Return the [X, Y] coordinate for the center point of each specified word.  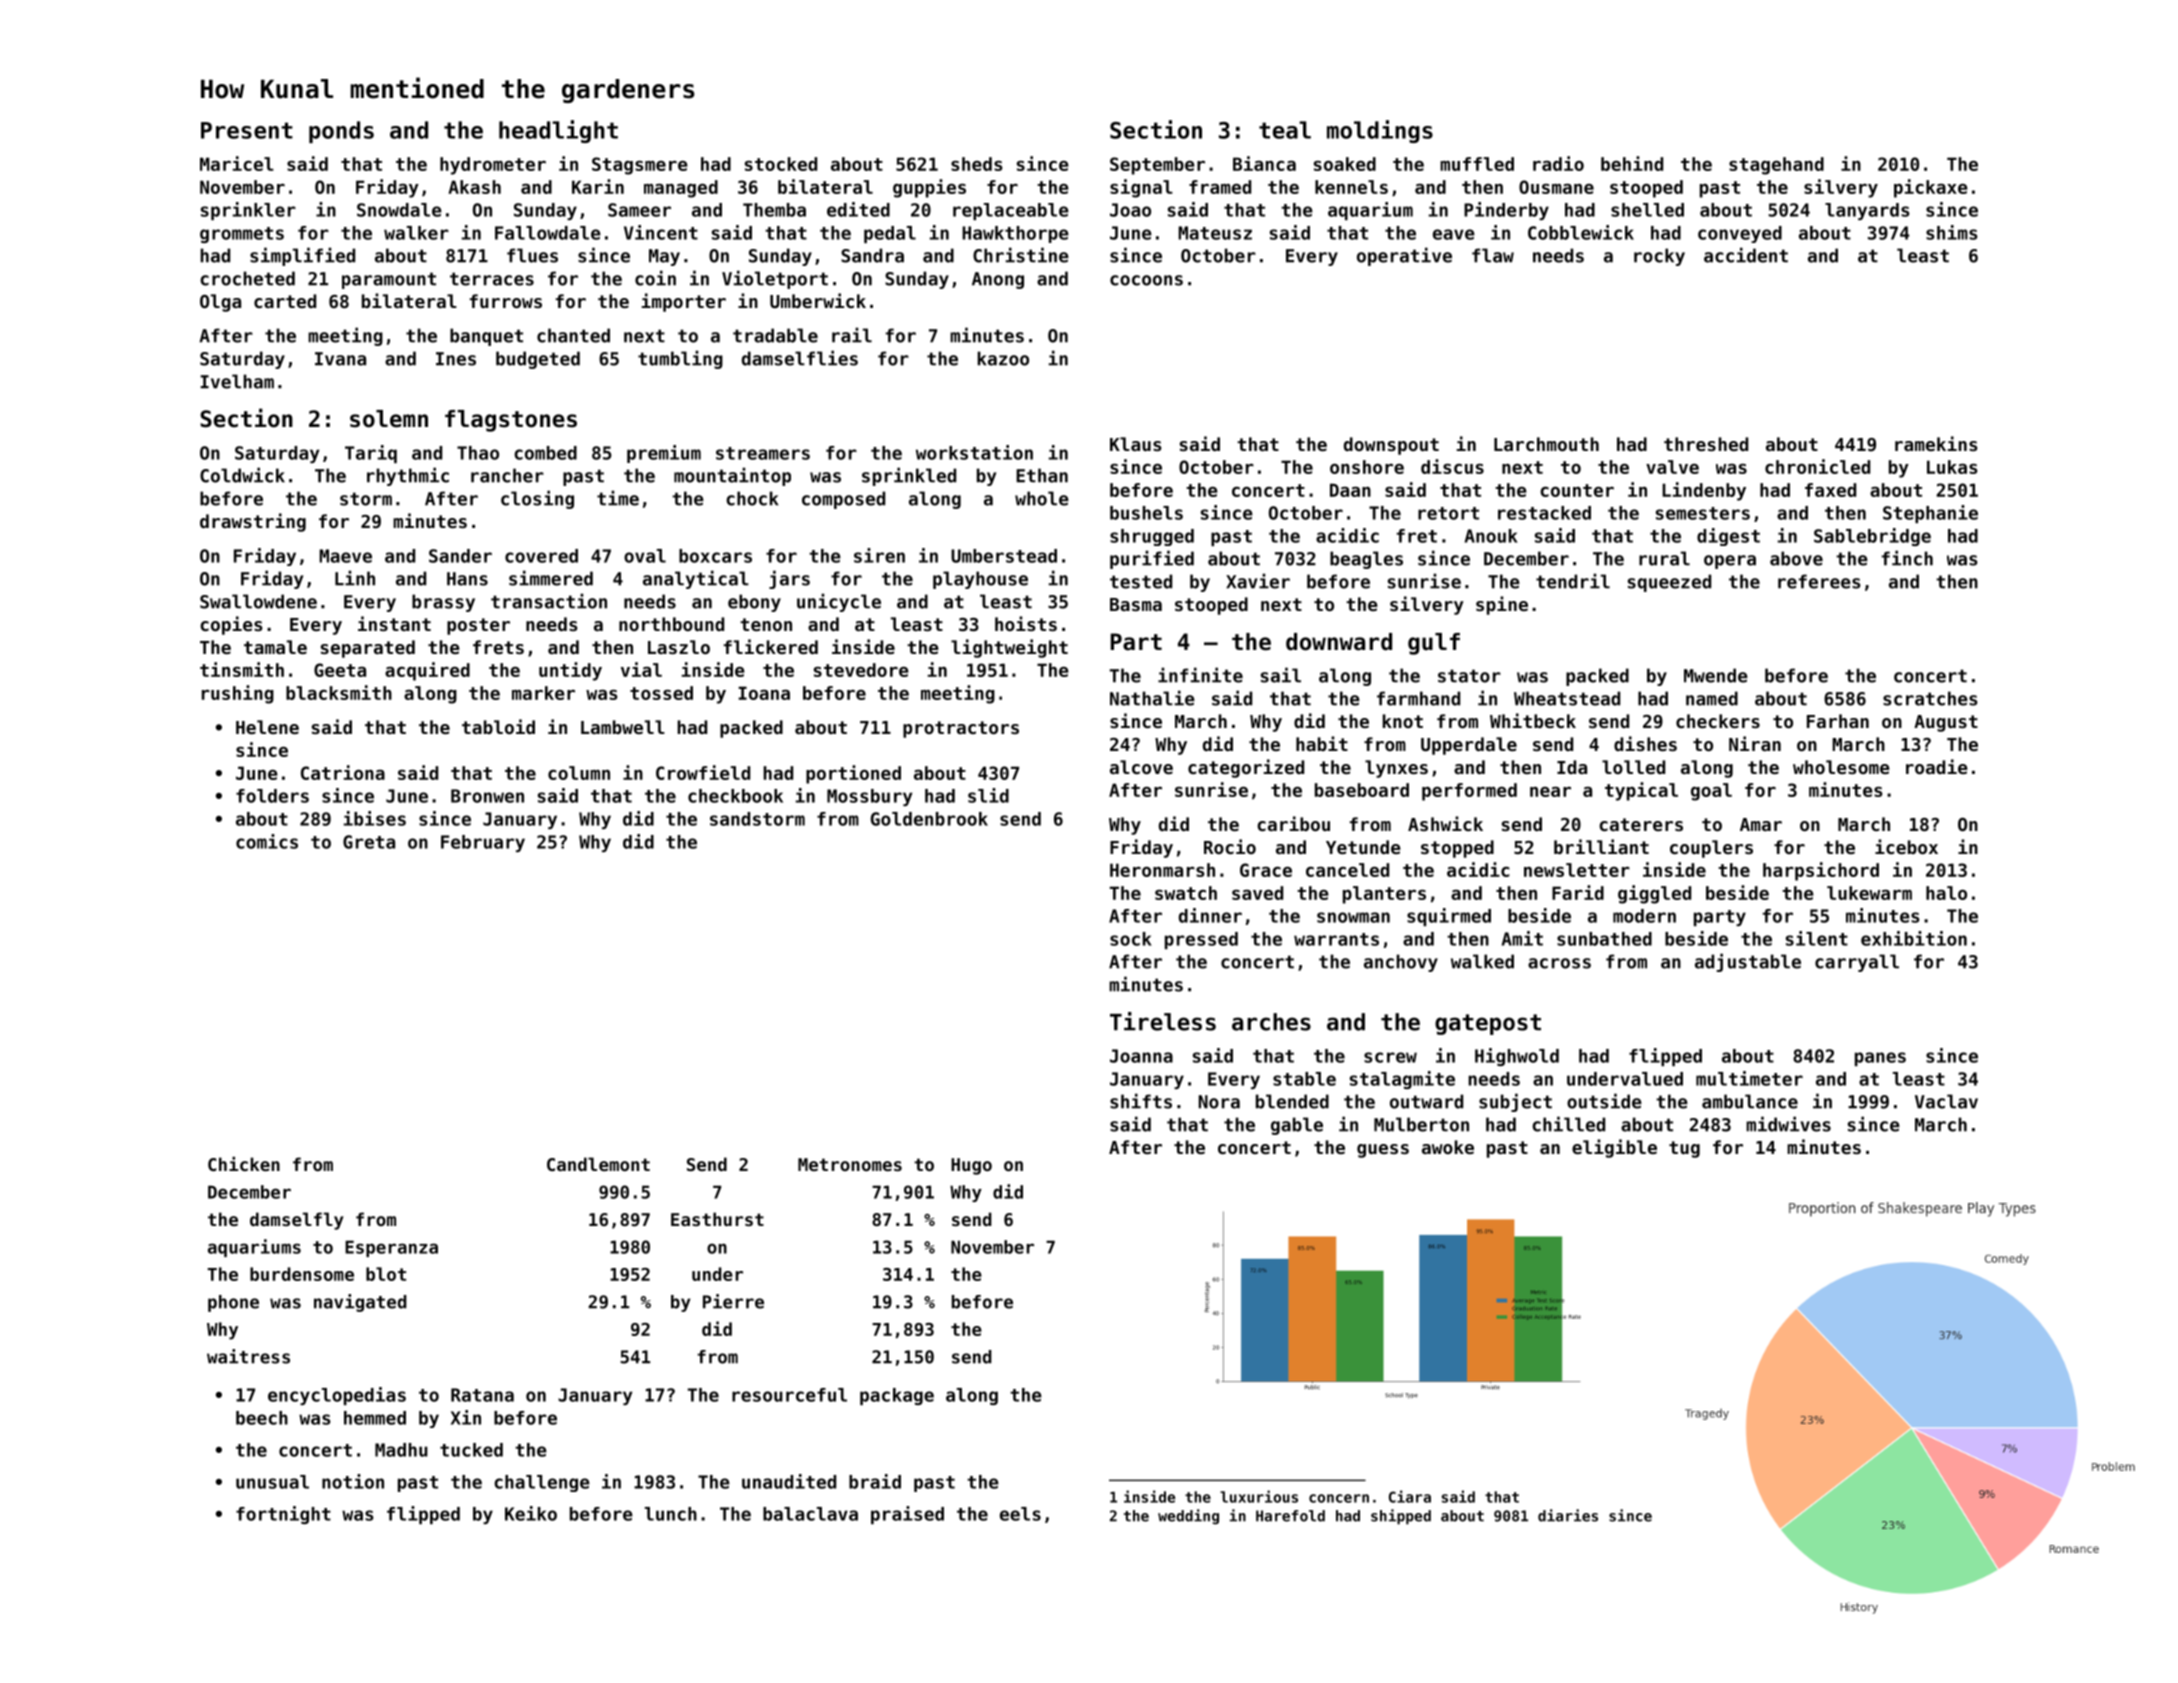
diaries [1568, 1515]
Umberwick [818, 300]
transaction [549, 601]
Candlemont [598, 1164]
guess [1383, 1151]
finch [1907, 558]
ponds [341, 132]
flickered [771, 646]
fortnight [283, 1515]
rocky [1659, 257]
